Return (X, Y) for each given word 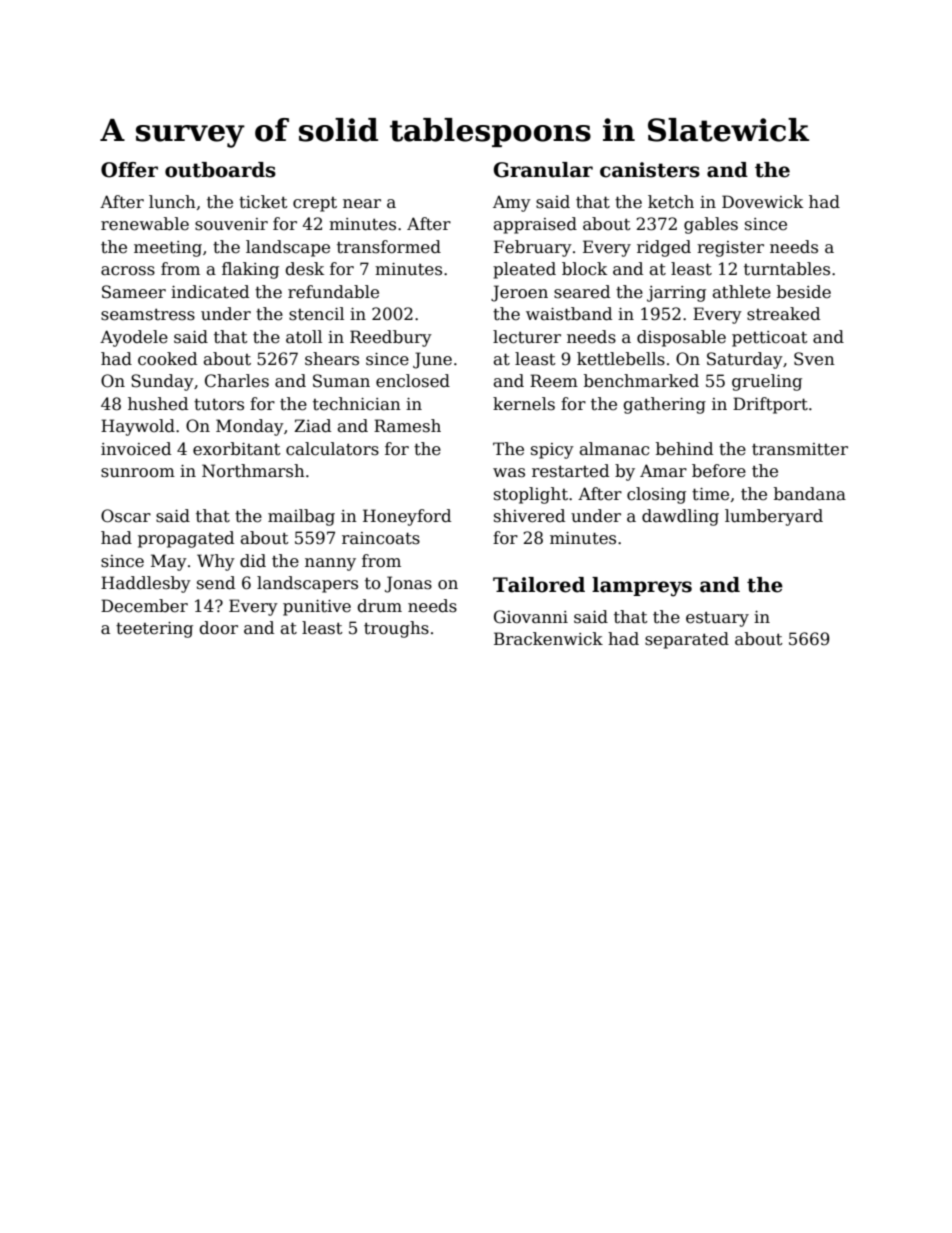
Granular (543, 170)
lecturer (527, 337)
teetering (154, 630)
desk (305, 269)
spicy (552, 451)
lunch (172, 202)
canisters (650, 170)
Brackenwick (548, 639)
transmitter (800, 449)
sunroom (138, 473)
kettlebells (621, 359)
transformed (389, 247)
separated (687, 640)
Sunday (162, 382)
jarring (676, 294)
